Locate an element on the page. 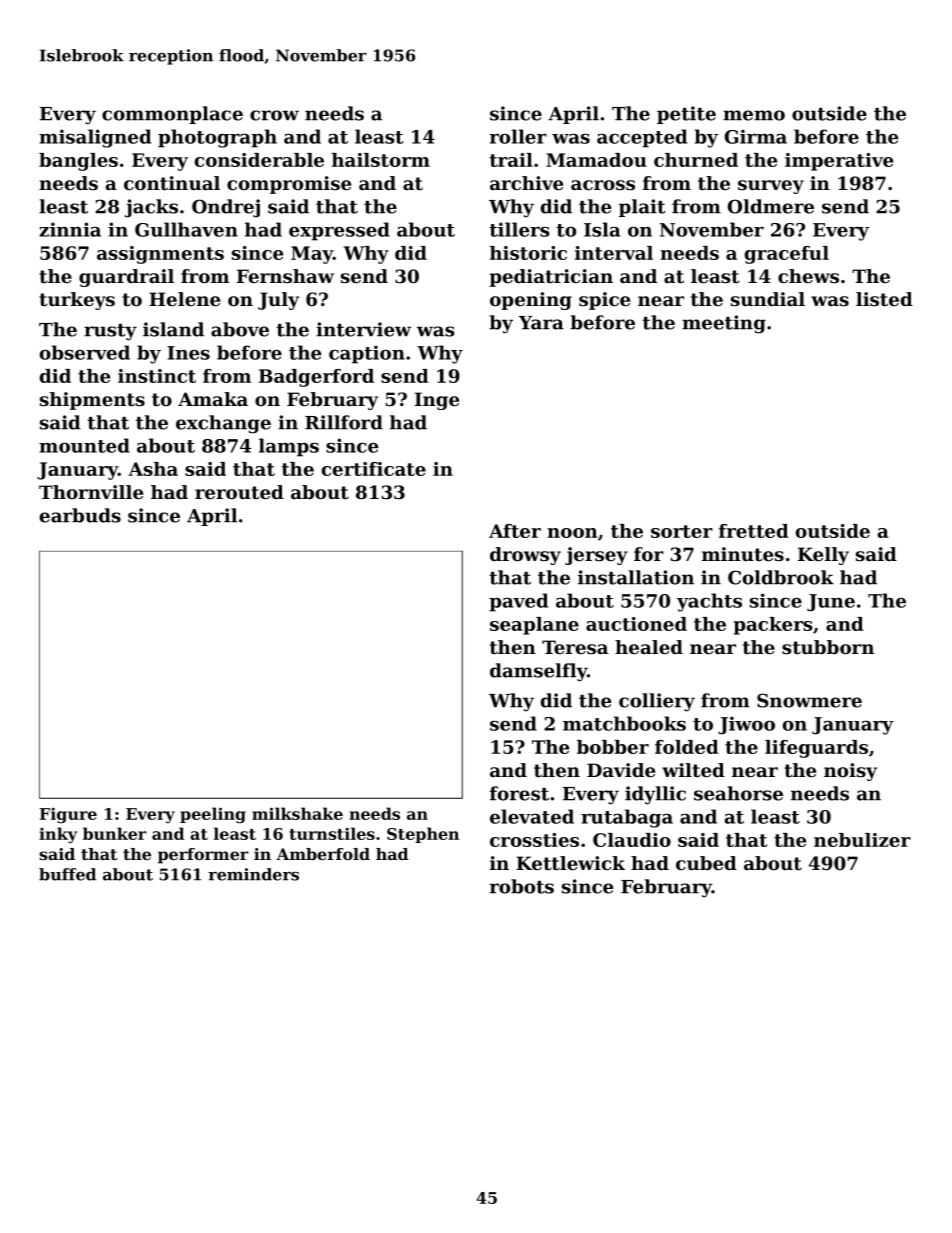 The height and width of the document is (1233, 952). mounted is located at coordinates (84, 445).
